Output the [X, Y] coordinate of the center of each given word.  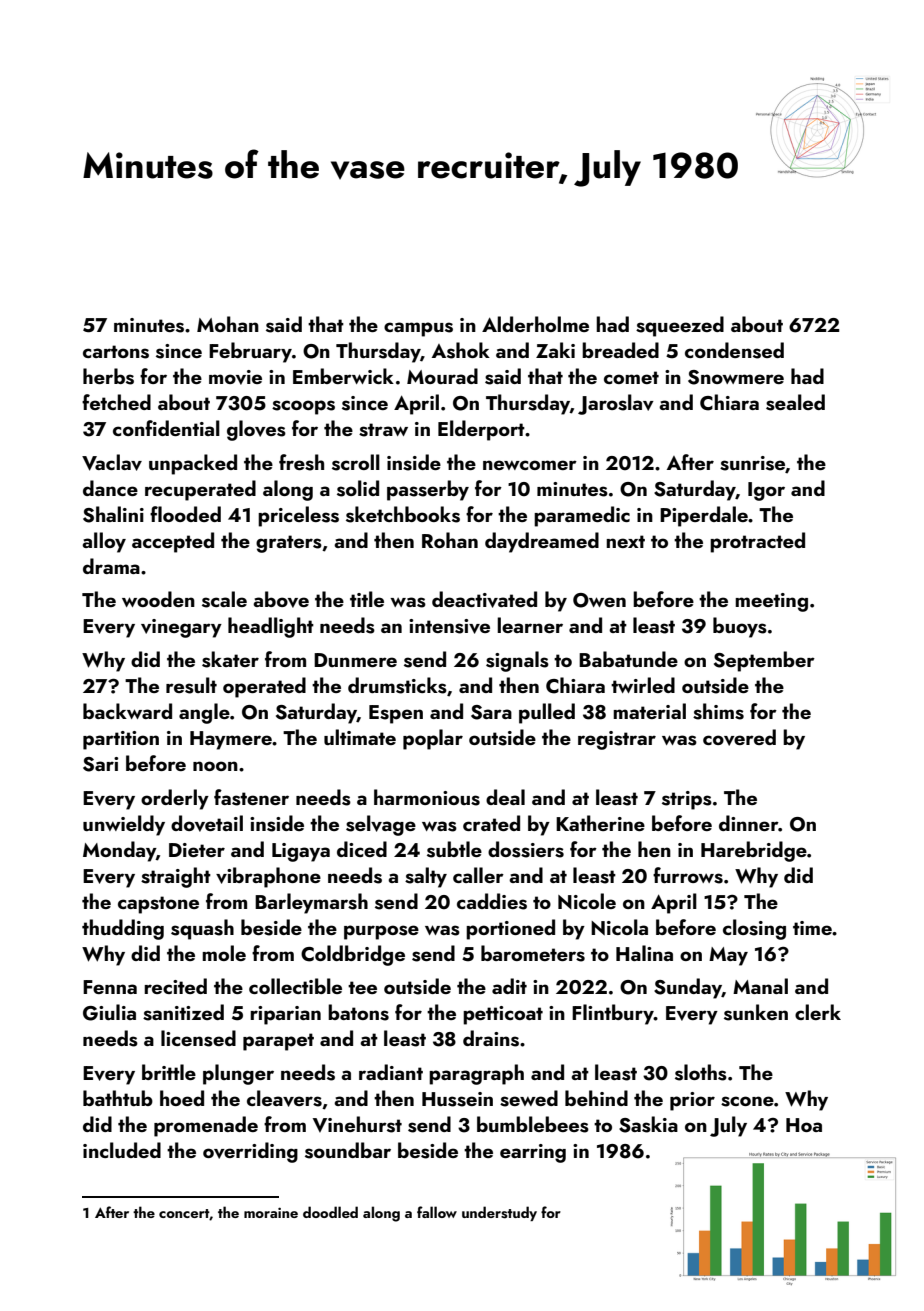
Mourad [442, 376]
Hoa [804, 1125]
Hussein [457, 1099]
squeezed [680, 326]
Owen [599, 600]
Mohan [228, 324]
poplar [433, 739]
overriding [250, 1152]
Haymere [231, 740]
